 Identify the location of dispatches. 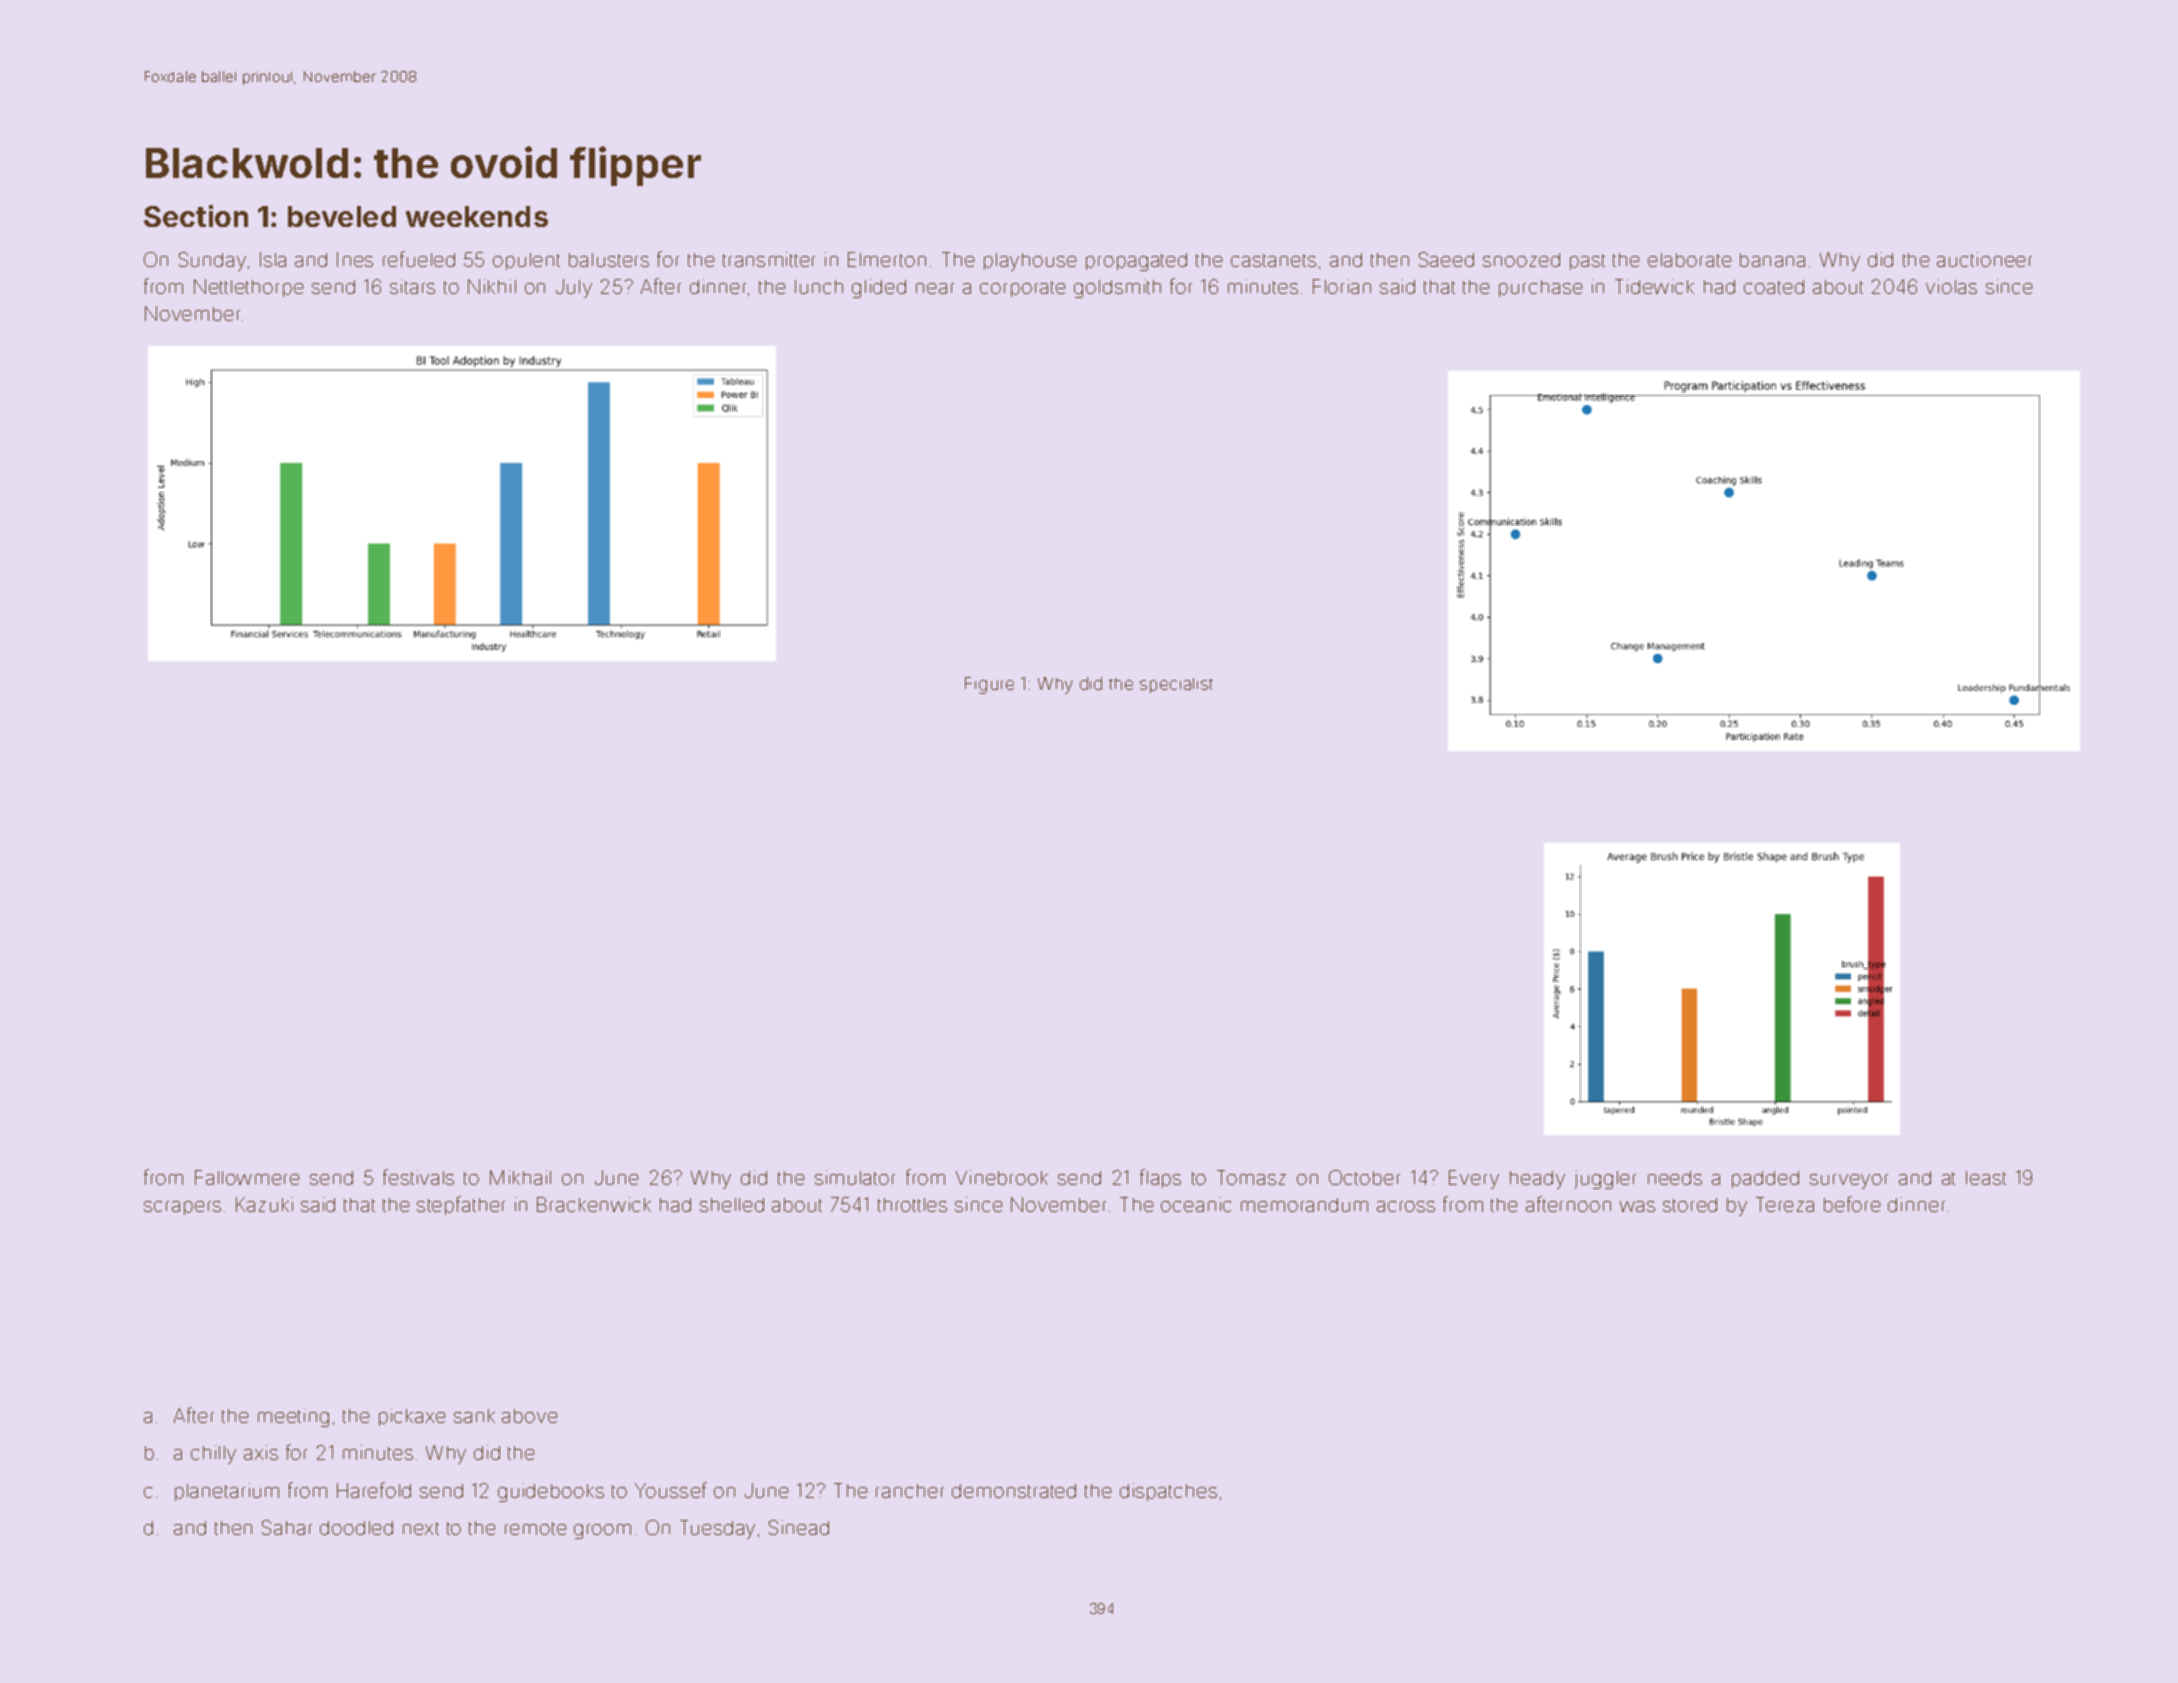
(1168, 1492).
